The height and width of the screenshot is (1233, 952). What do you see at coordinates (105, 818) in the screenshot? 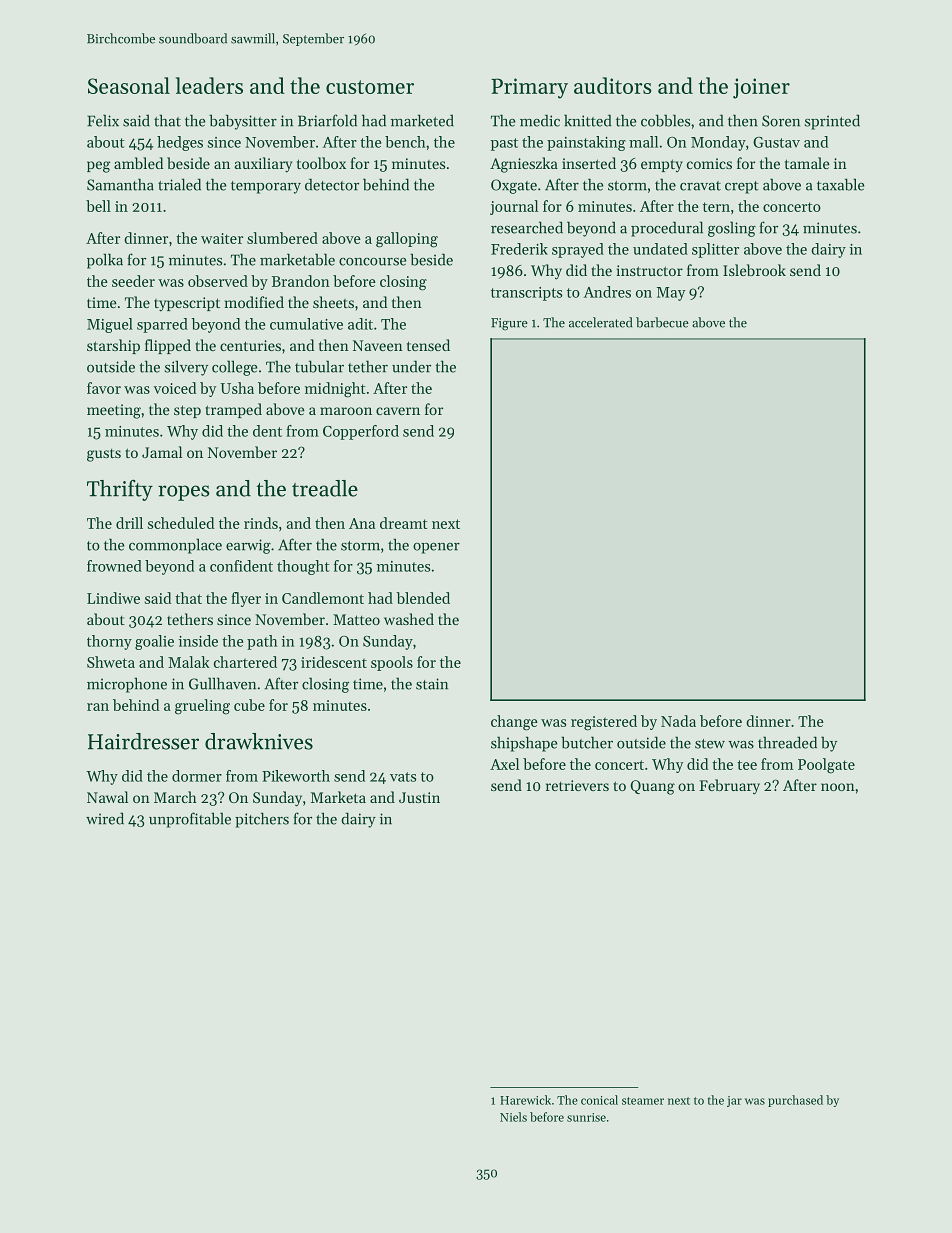
I see `wired` at bounding box center [105, 818].
